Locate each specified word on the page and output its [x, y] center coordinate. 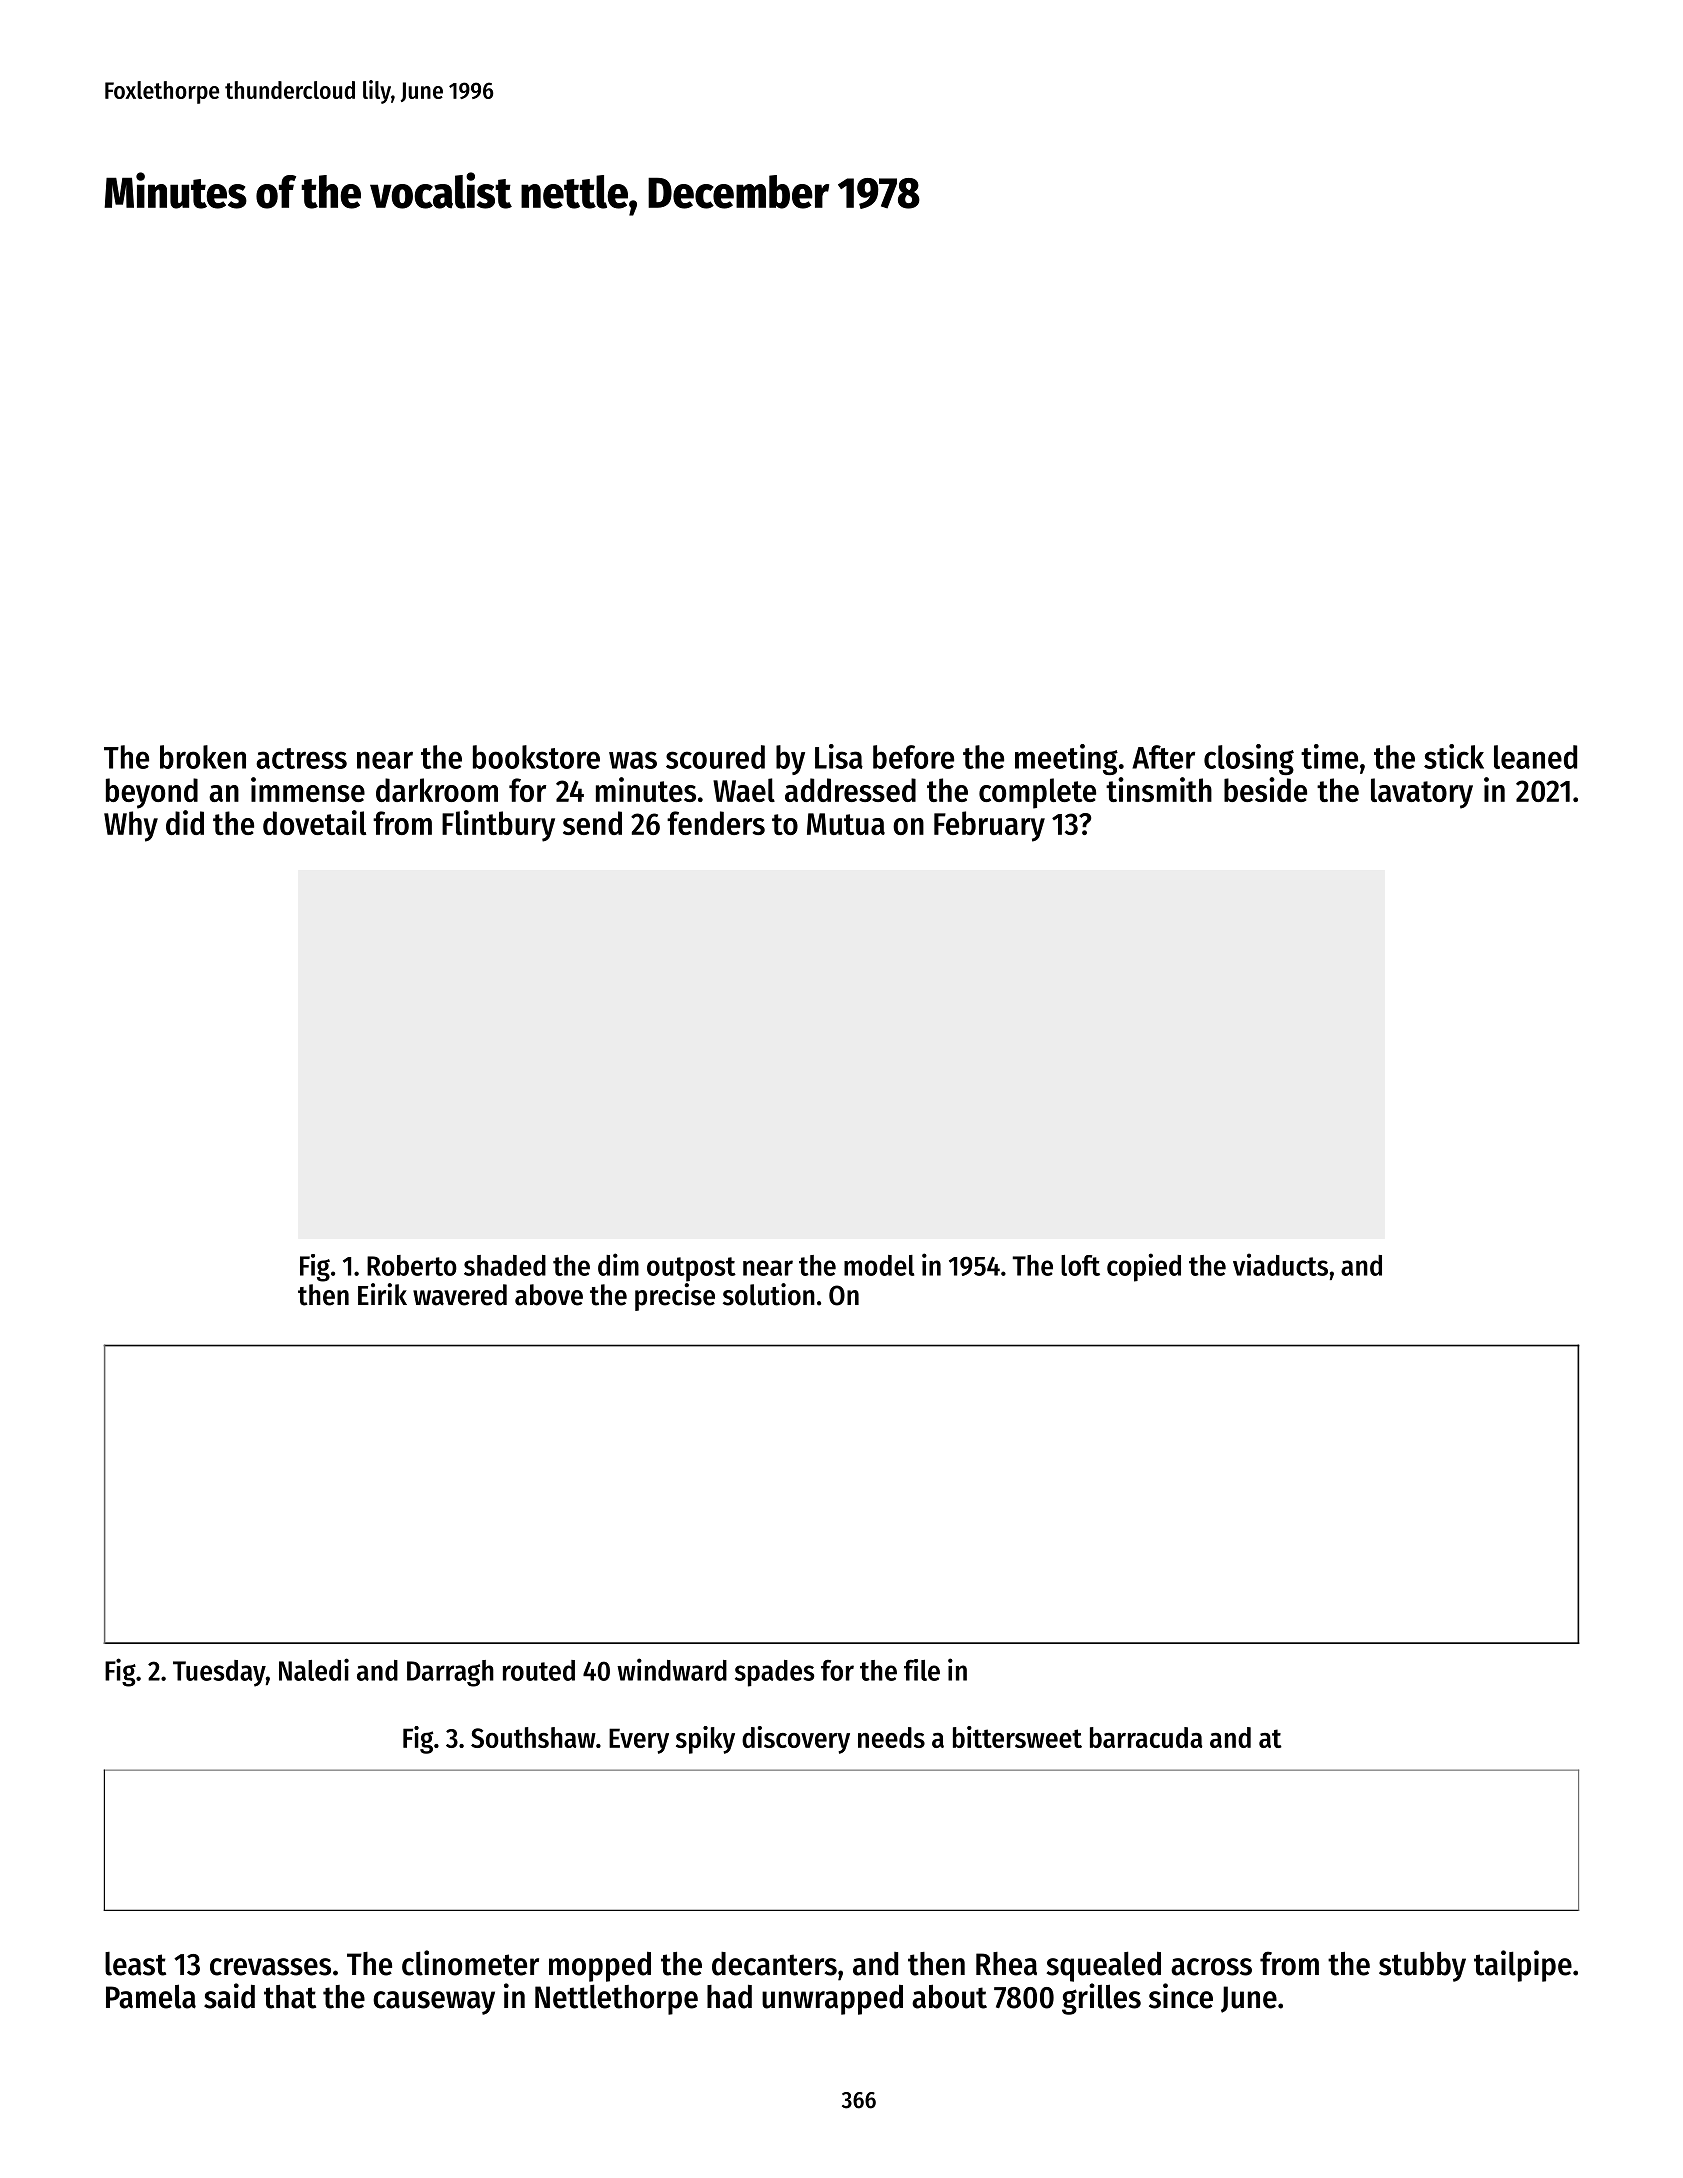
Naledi [314, 1669]
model [879, 1265]
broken [203, 757]
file [922, 1670]
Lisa [839, 756]
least [135, 1964]
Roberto [412, 1265]
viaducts [1280, 1264]
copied [1144, 1267]
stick [1454, 756]
